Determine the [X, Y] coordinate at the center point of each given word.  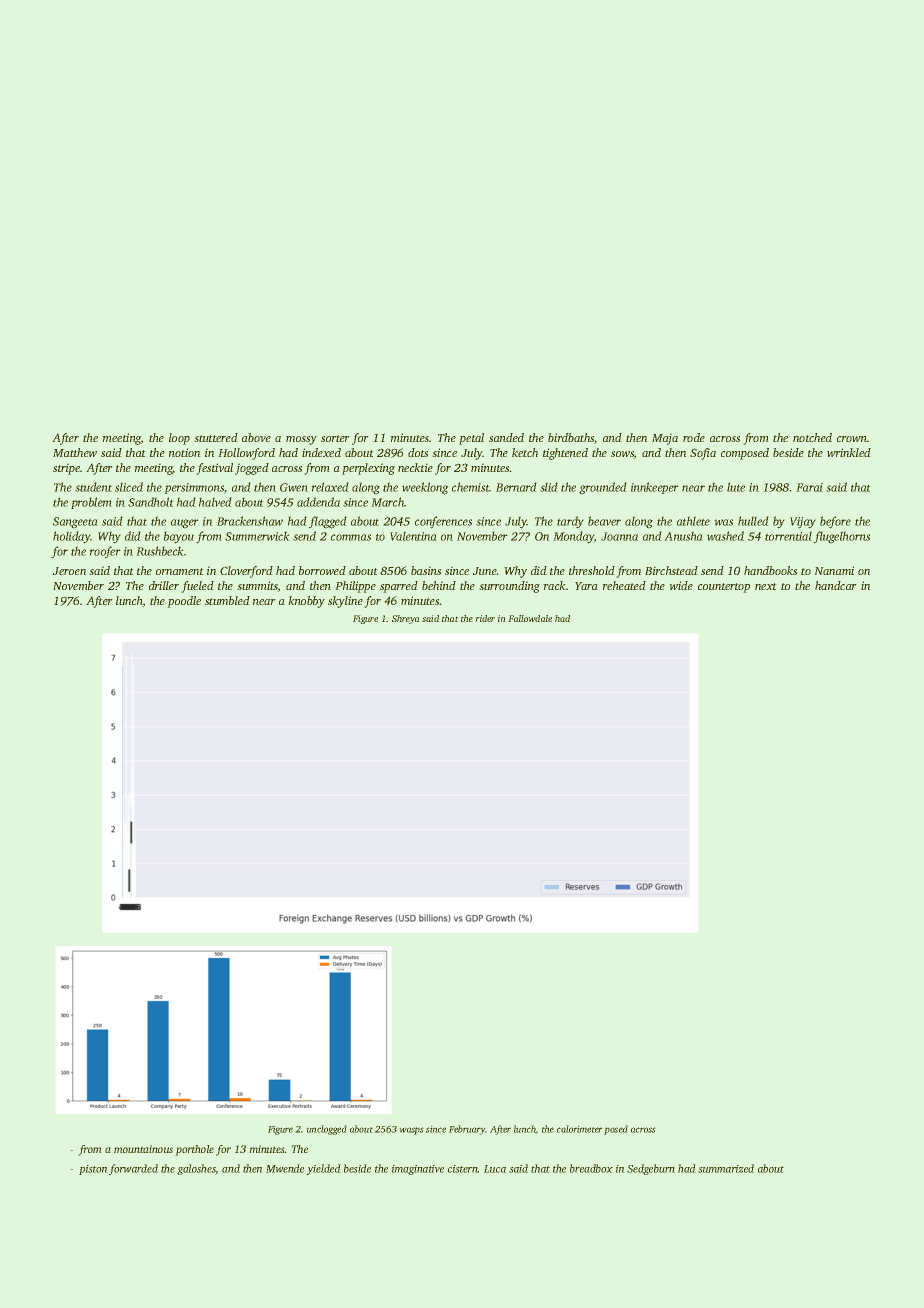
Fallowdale [530, 618]
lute [736, 487]
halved [215, 502]
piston [93, 1170]
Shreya [406, 619]
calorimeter [580, 1129]
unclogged [326, 1130]
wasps [411, 1131]
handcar [836, 585]
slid [549, 487]
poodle [184, 602]
